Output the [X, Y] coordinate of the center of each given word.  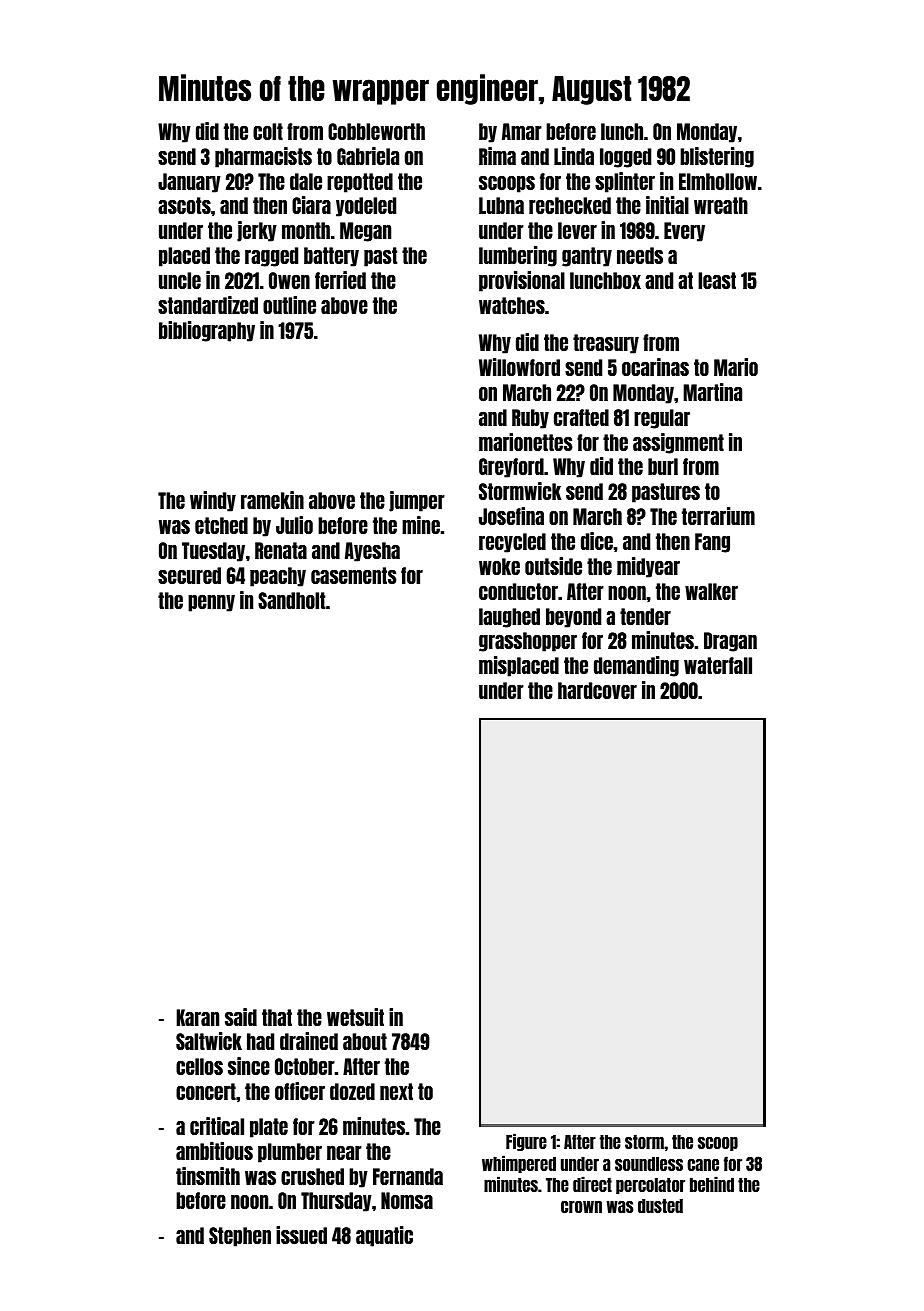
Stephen [240, 1237]
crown [581, 1207]
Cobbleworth [376, 131]
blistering [717, 157]
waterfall [718, 665]
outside [553, 566]
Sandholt [291, 600]
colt [268, 131]
